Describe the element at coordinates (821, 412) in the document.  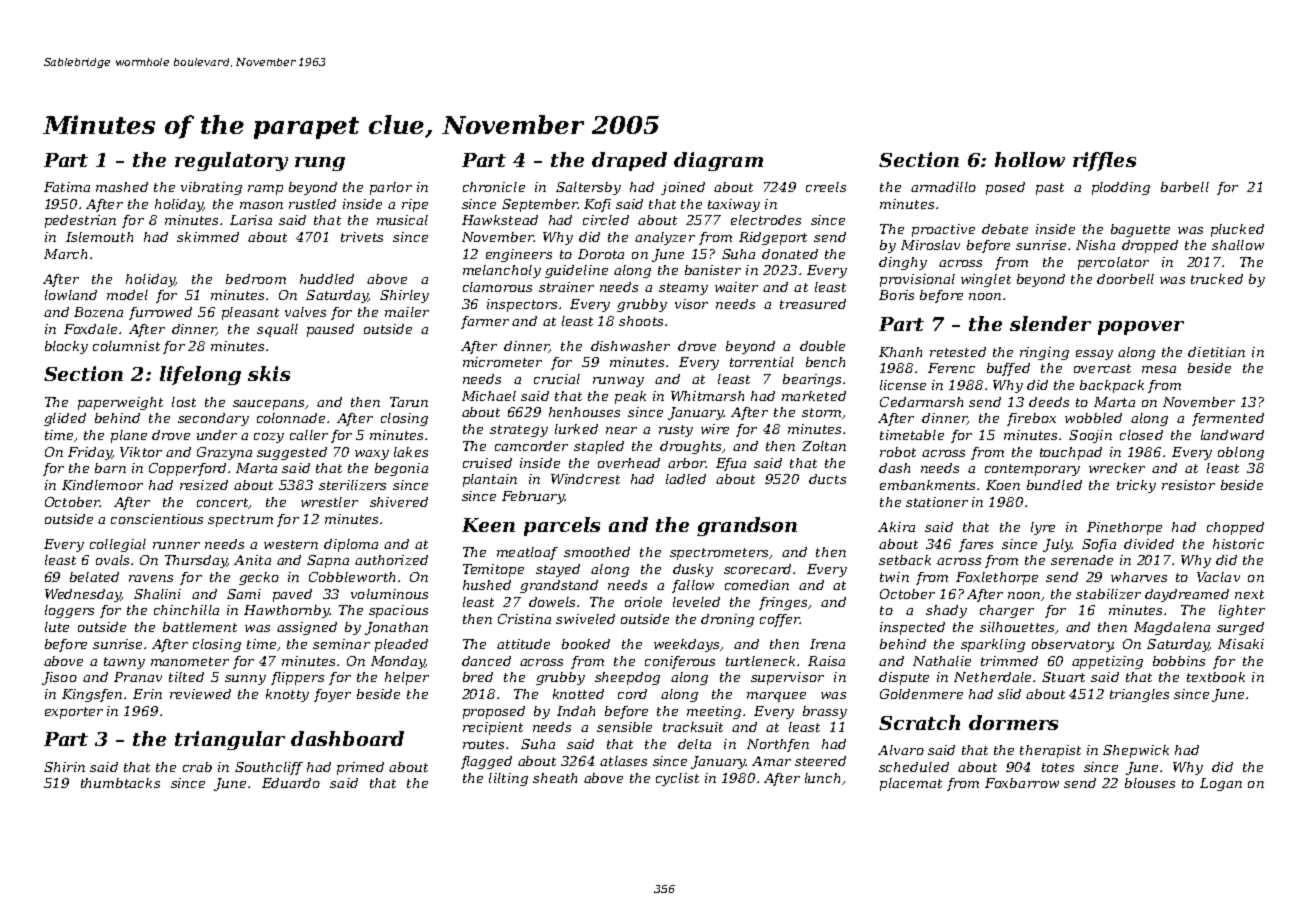
I see `storm` at that location.
